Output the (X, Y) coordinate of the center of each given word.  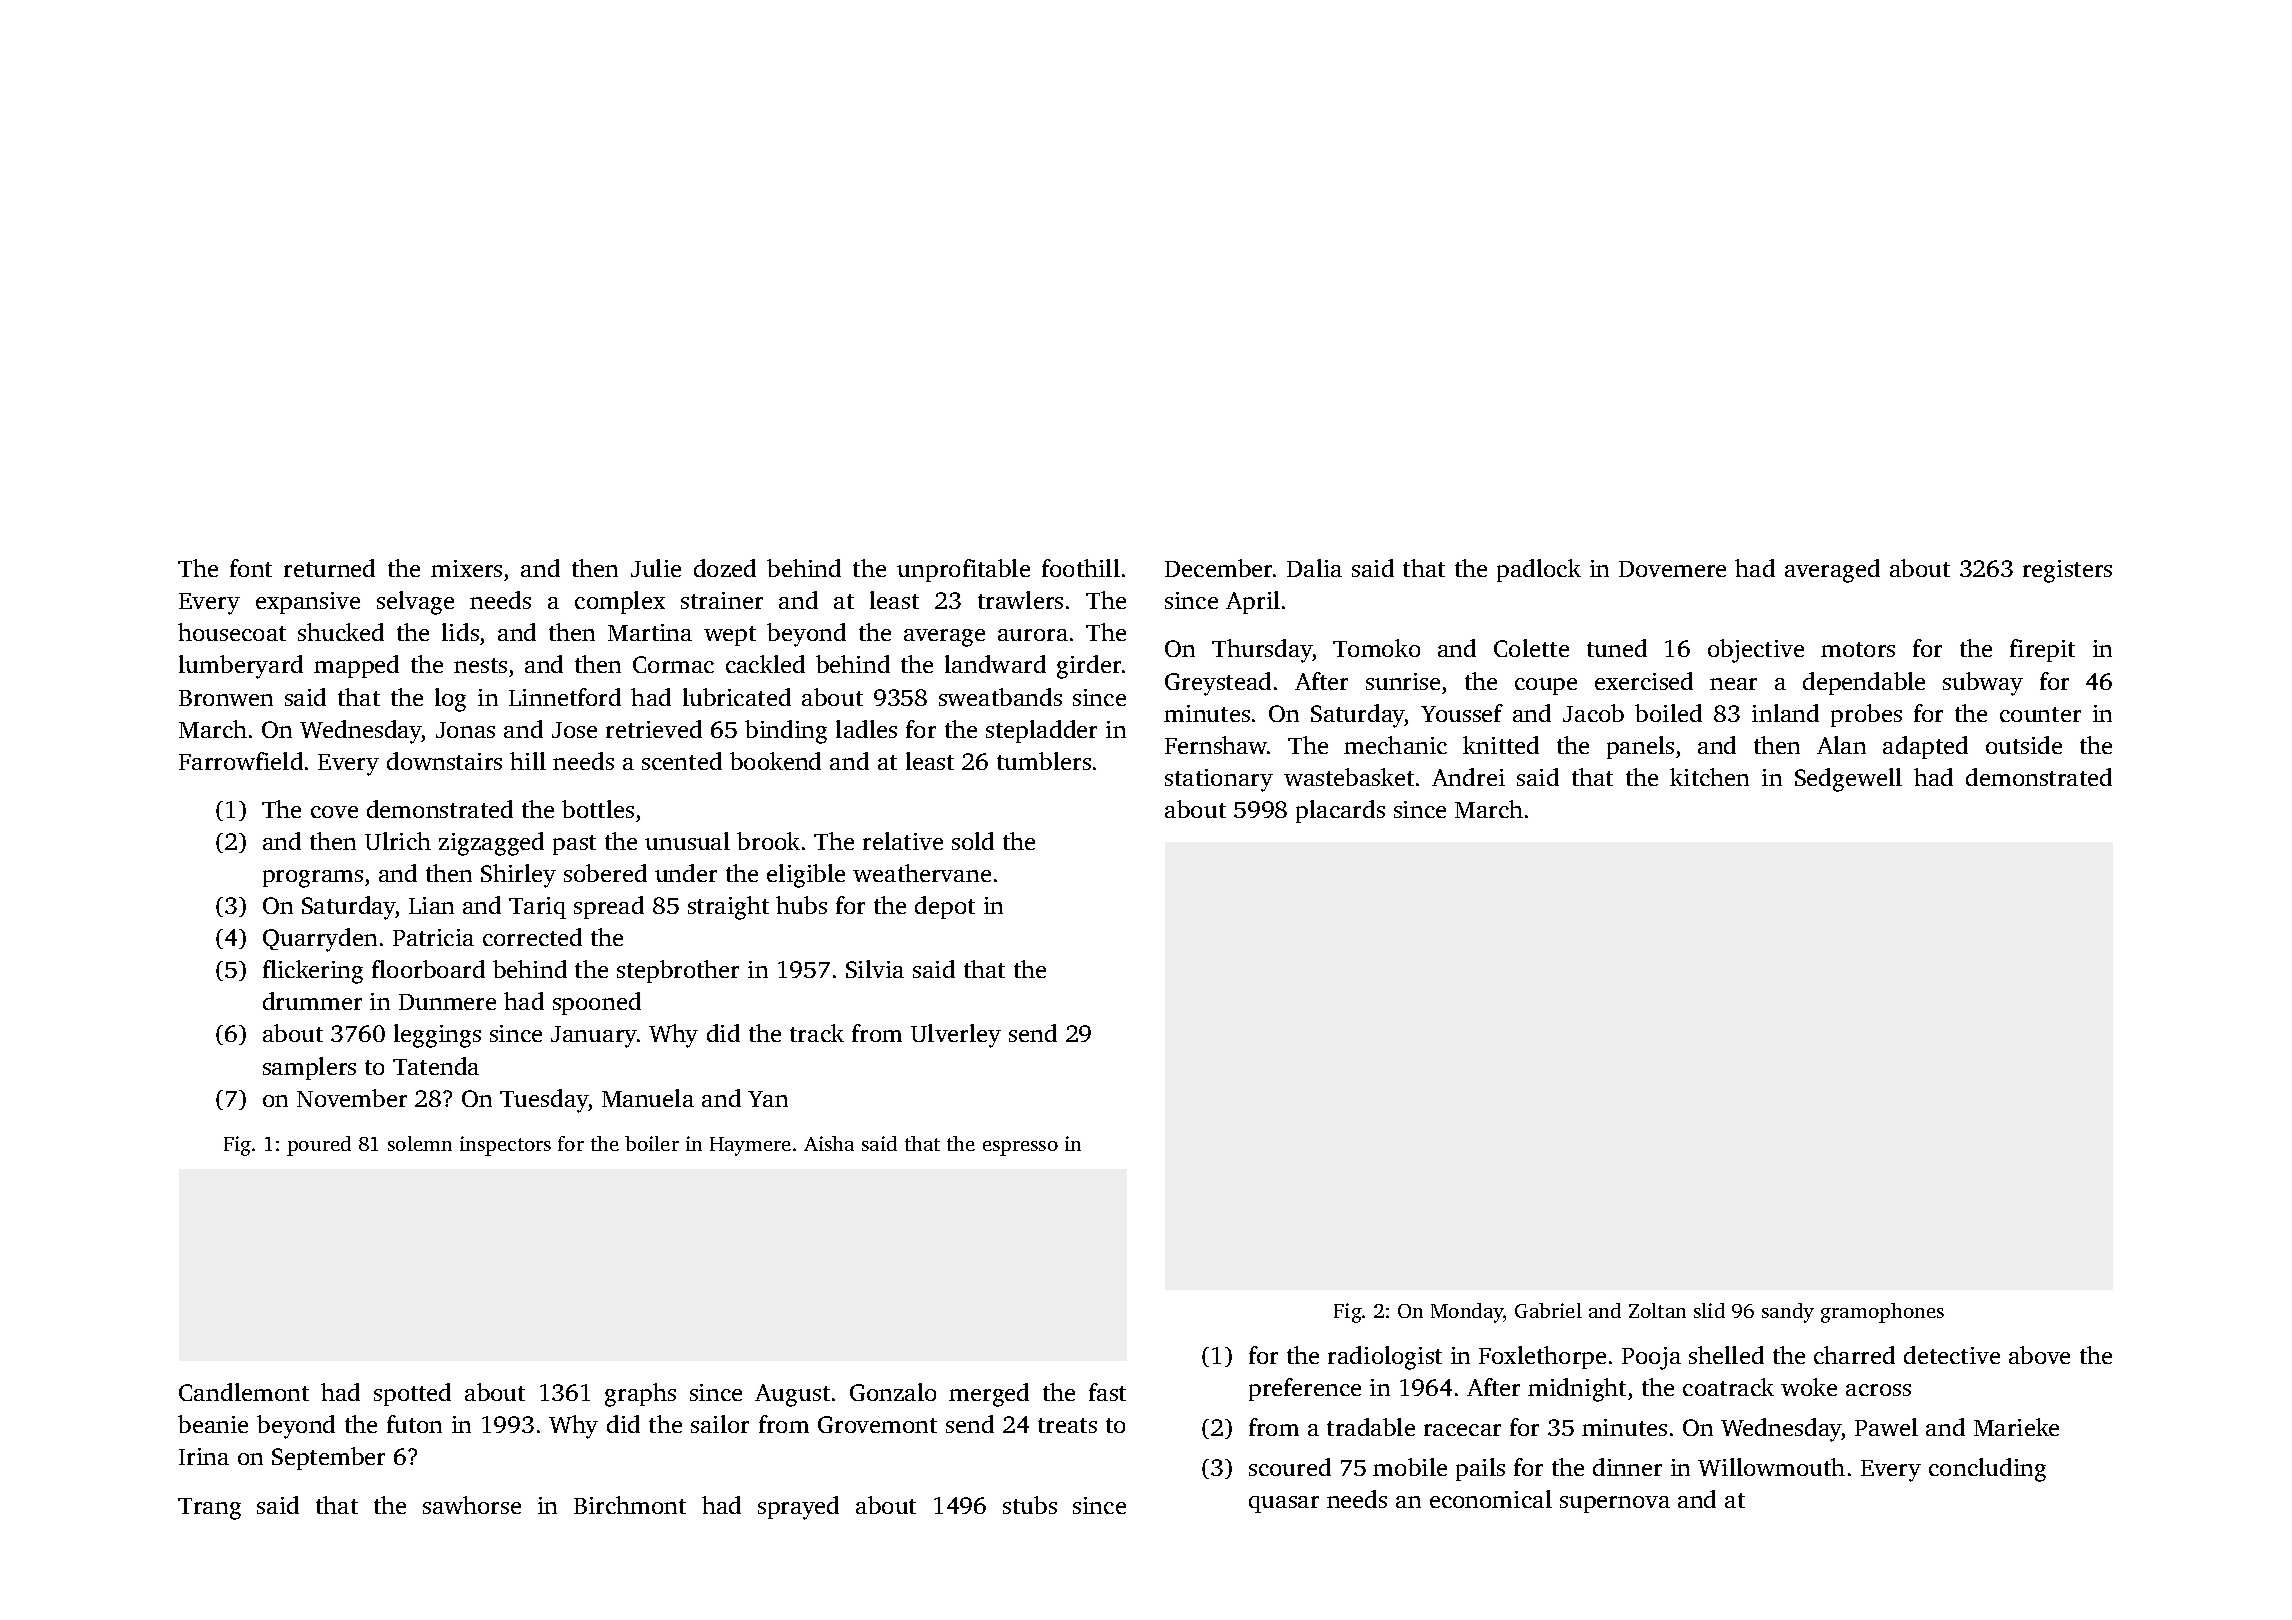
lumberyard (241, 667)
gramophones (1882, 1313)
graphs (640, 1395)
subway (1983, 684)
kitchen (1709, 777)
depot (945, 907)
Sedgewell (1848, 780)
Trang (209, 1509)
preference (1305, 1389)
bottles (598, 809)
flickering (313, 972)
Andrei (1468, 777)
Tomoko (1376, 648)
